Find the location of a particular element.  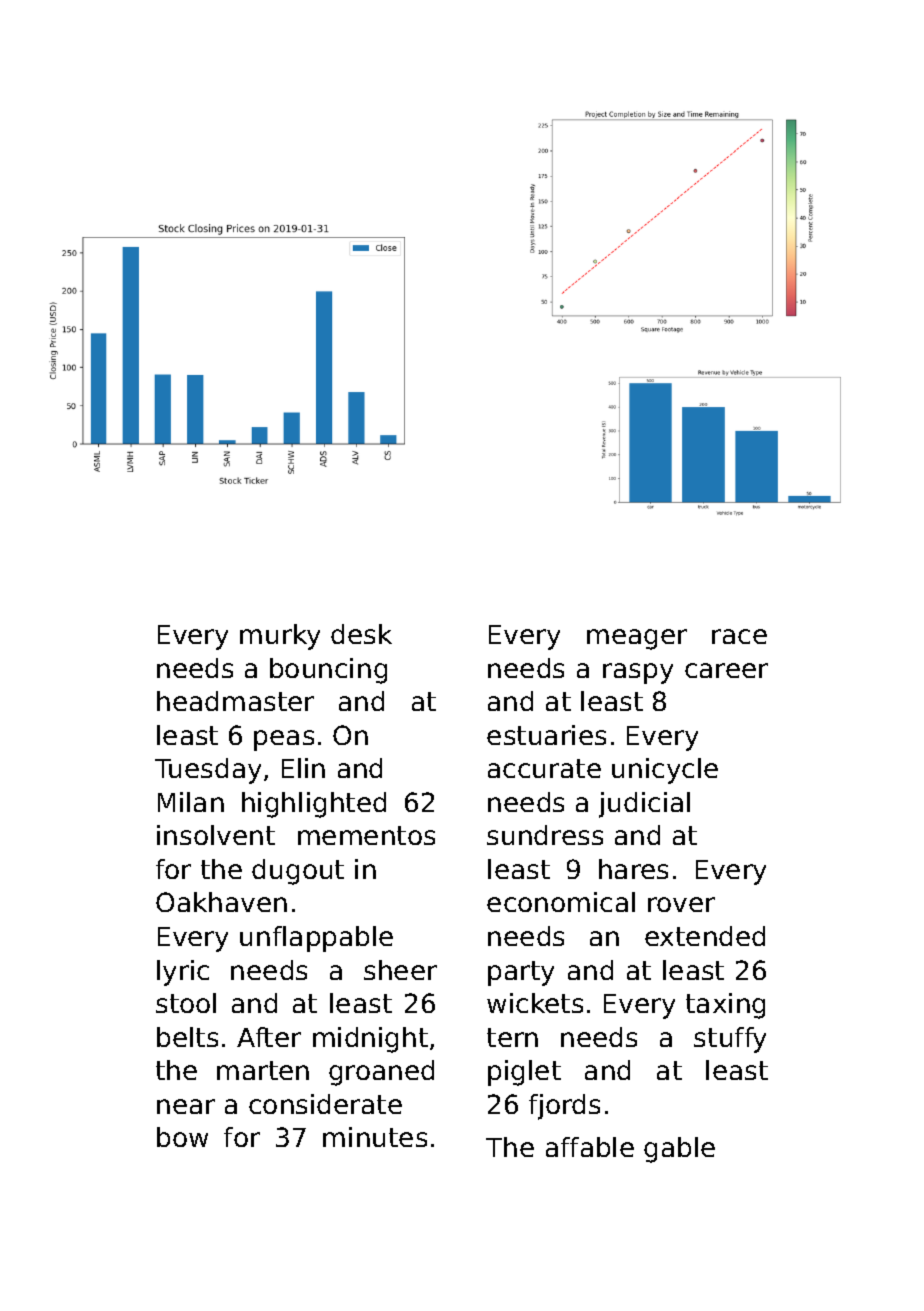

unicycle is located at coordinates (665, 771).
